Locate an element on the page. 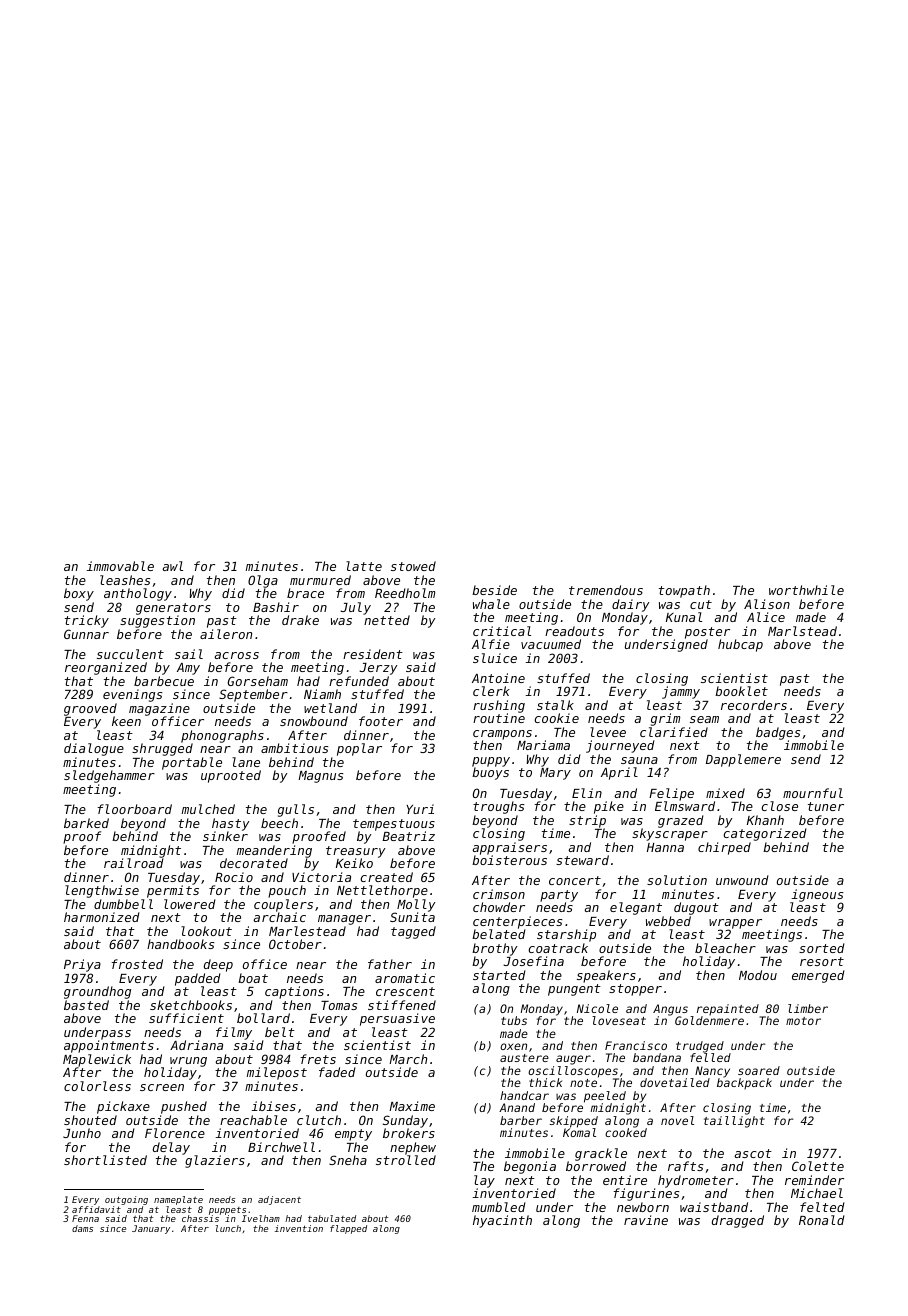  towpath is located at coordinates (684, 591).
